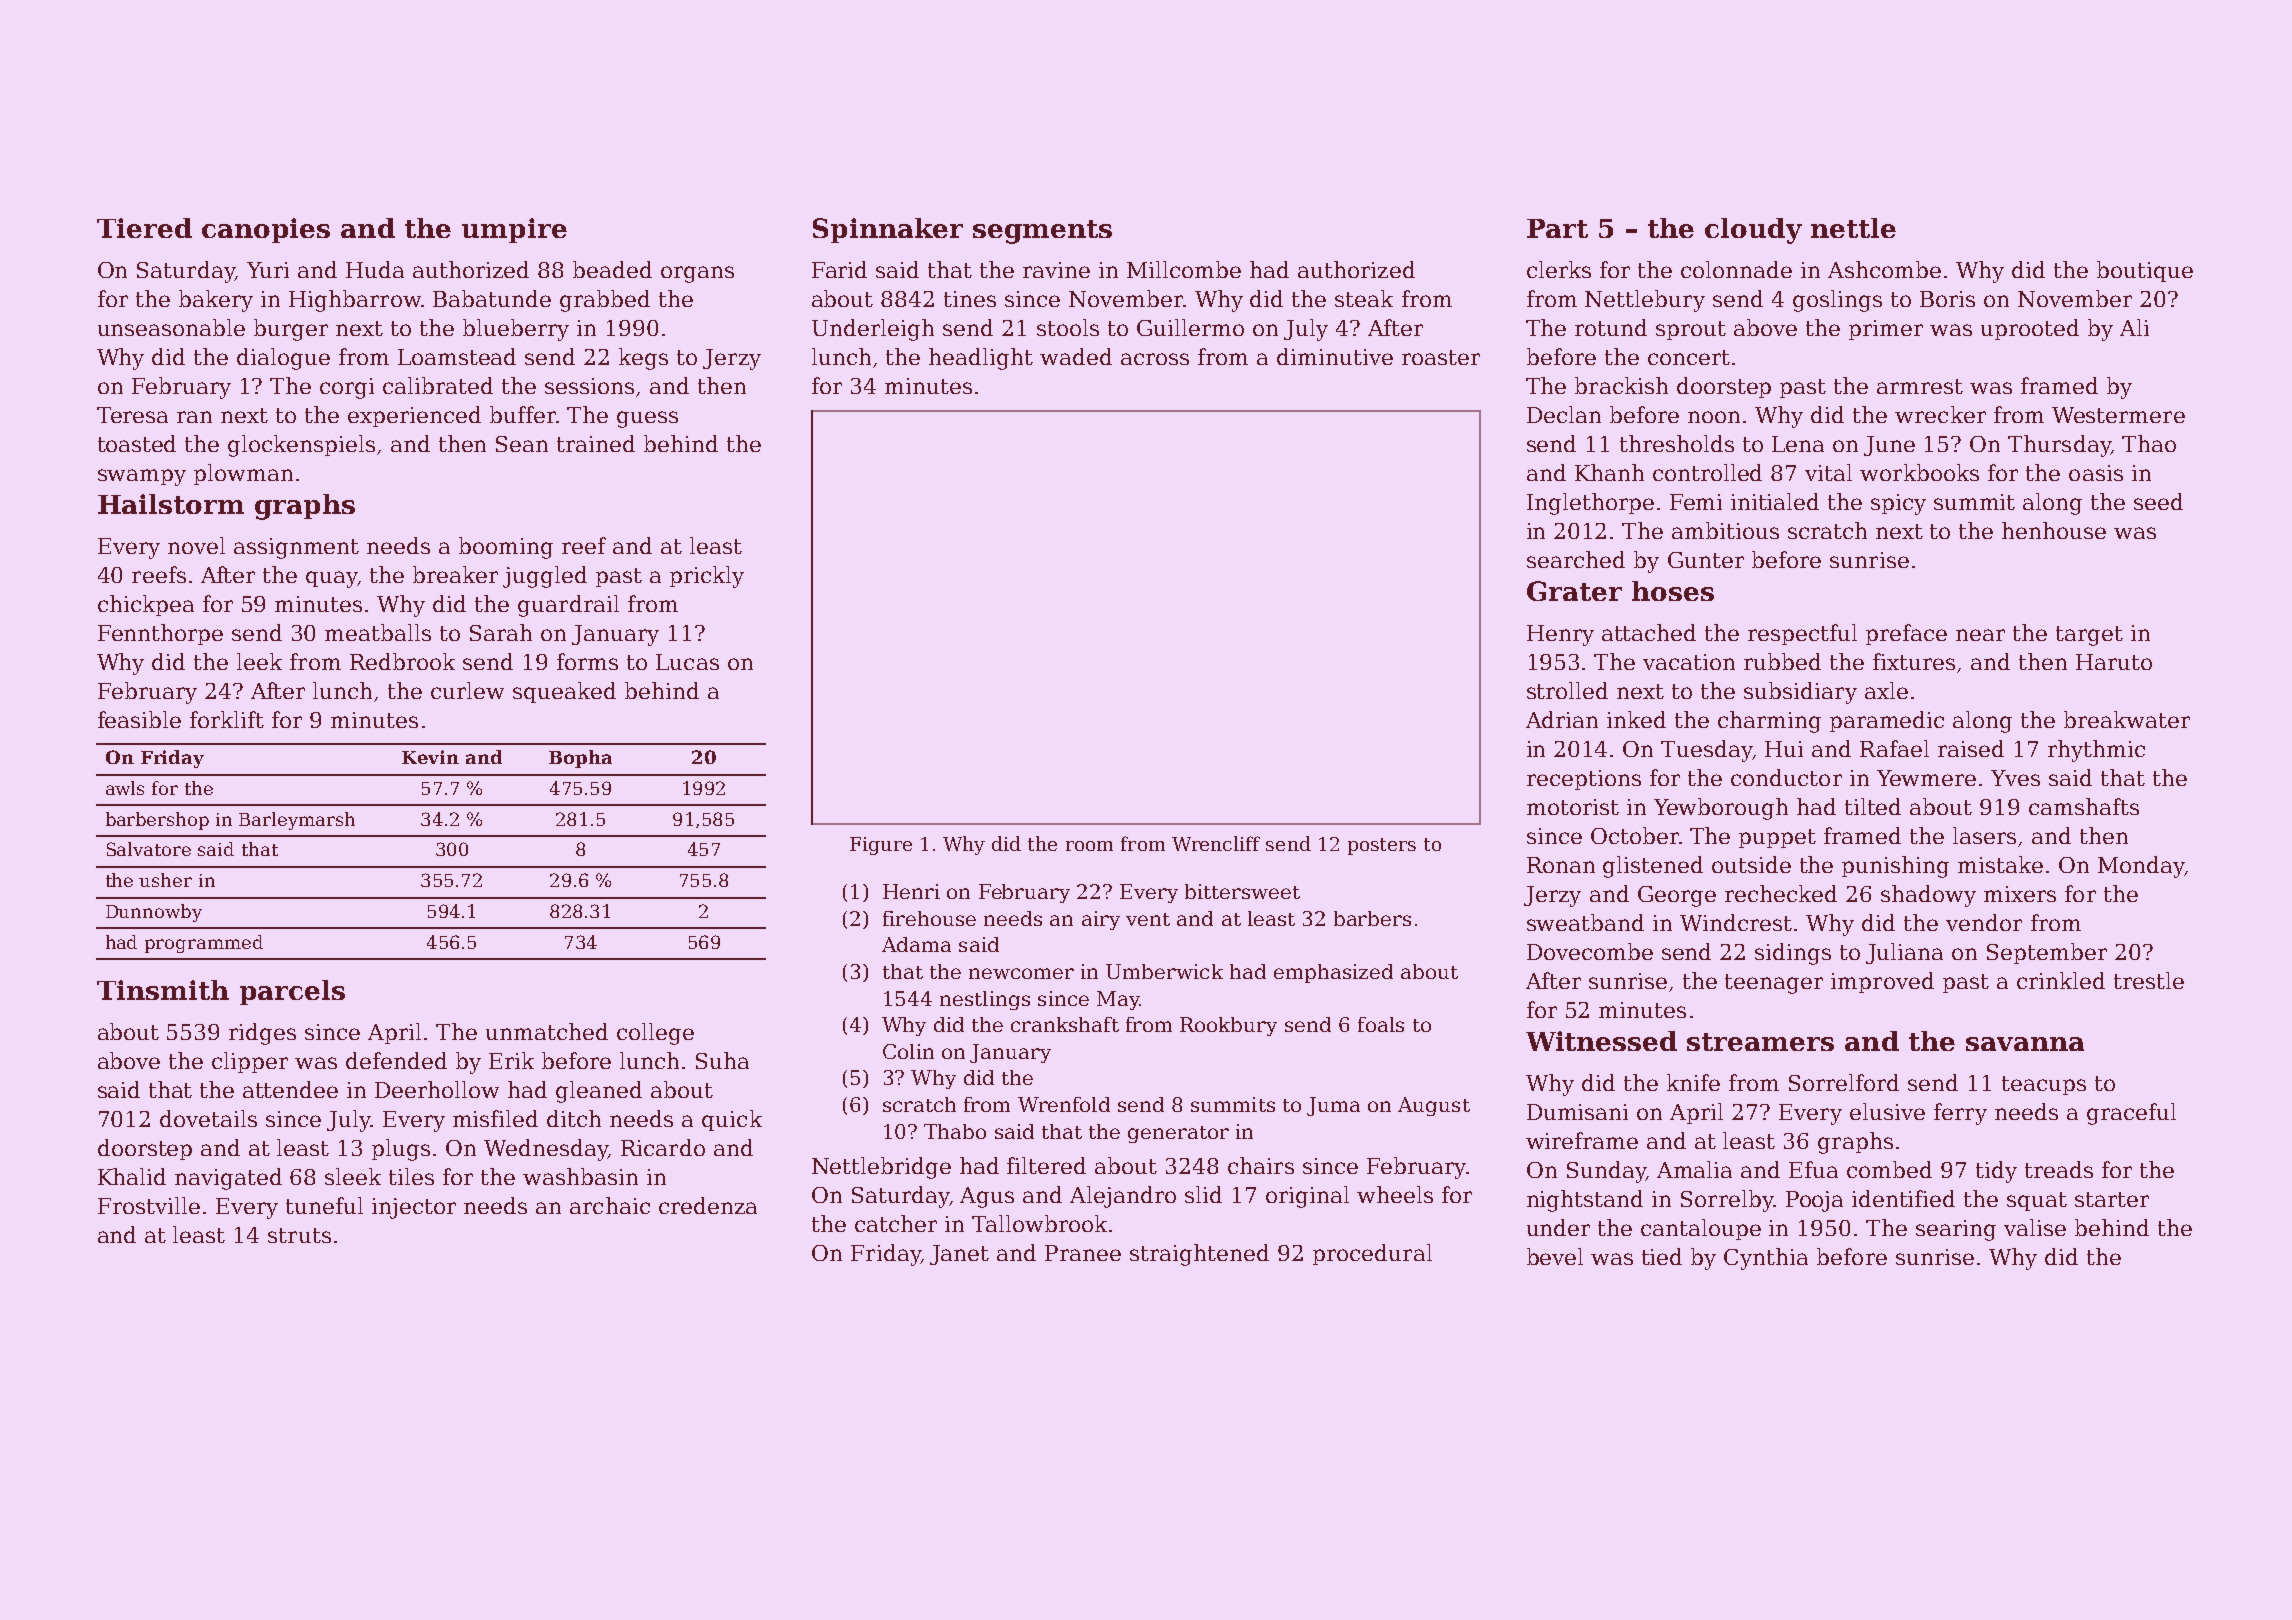 The image size is (2292, 1620). What do you see at coordinates (2145, 271) in the screenshot?
I see `boutique` at bounding box center [2145, 271].
